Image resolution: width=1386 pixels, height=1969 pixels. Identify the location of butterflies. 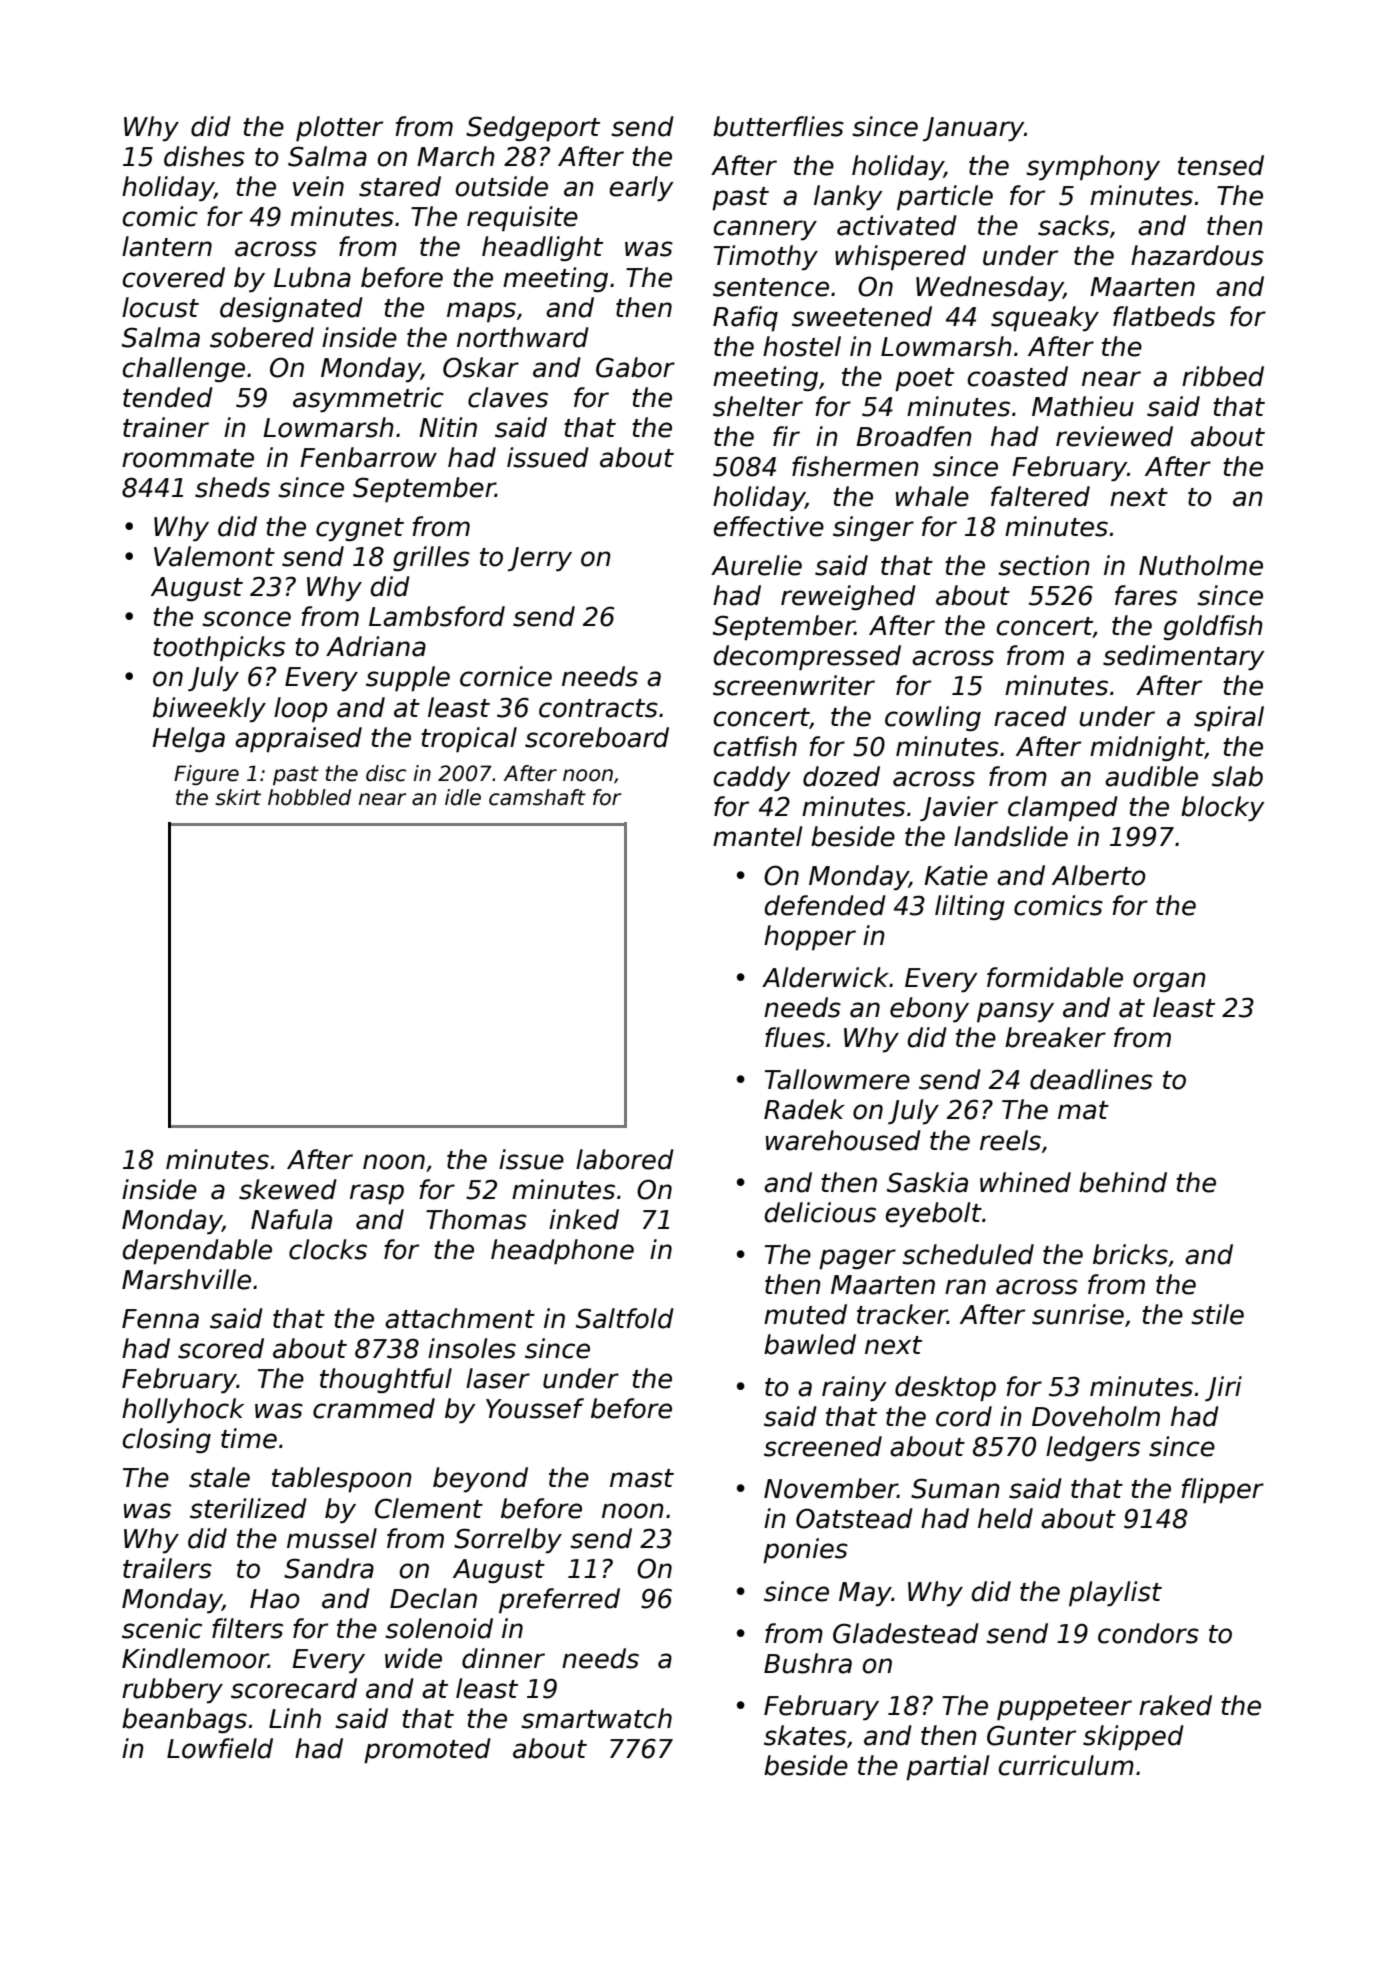
(778, 126).
